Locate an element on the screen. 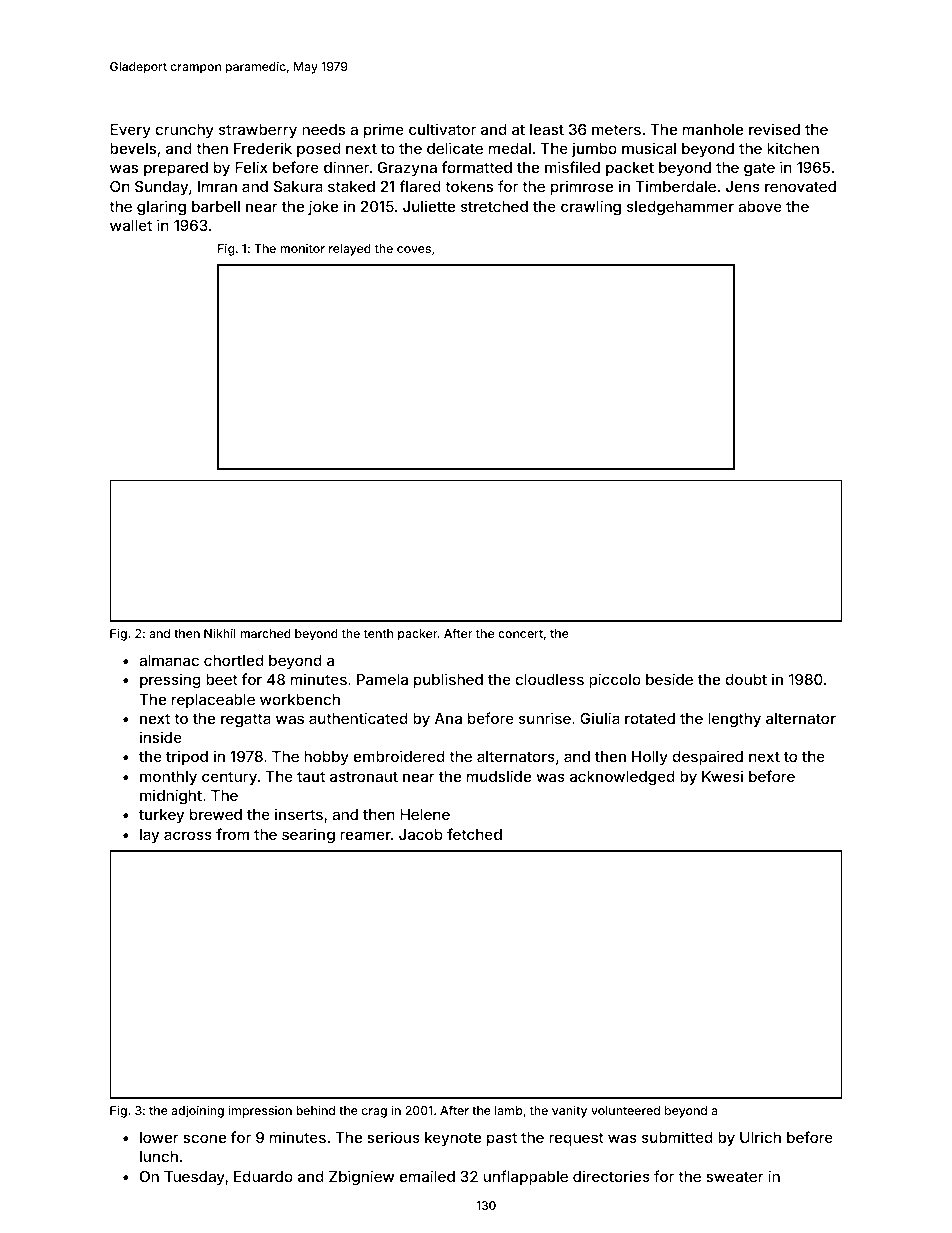  doubt is located at coordinates (746, 679).
